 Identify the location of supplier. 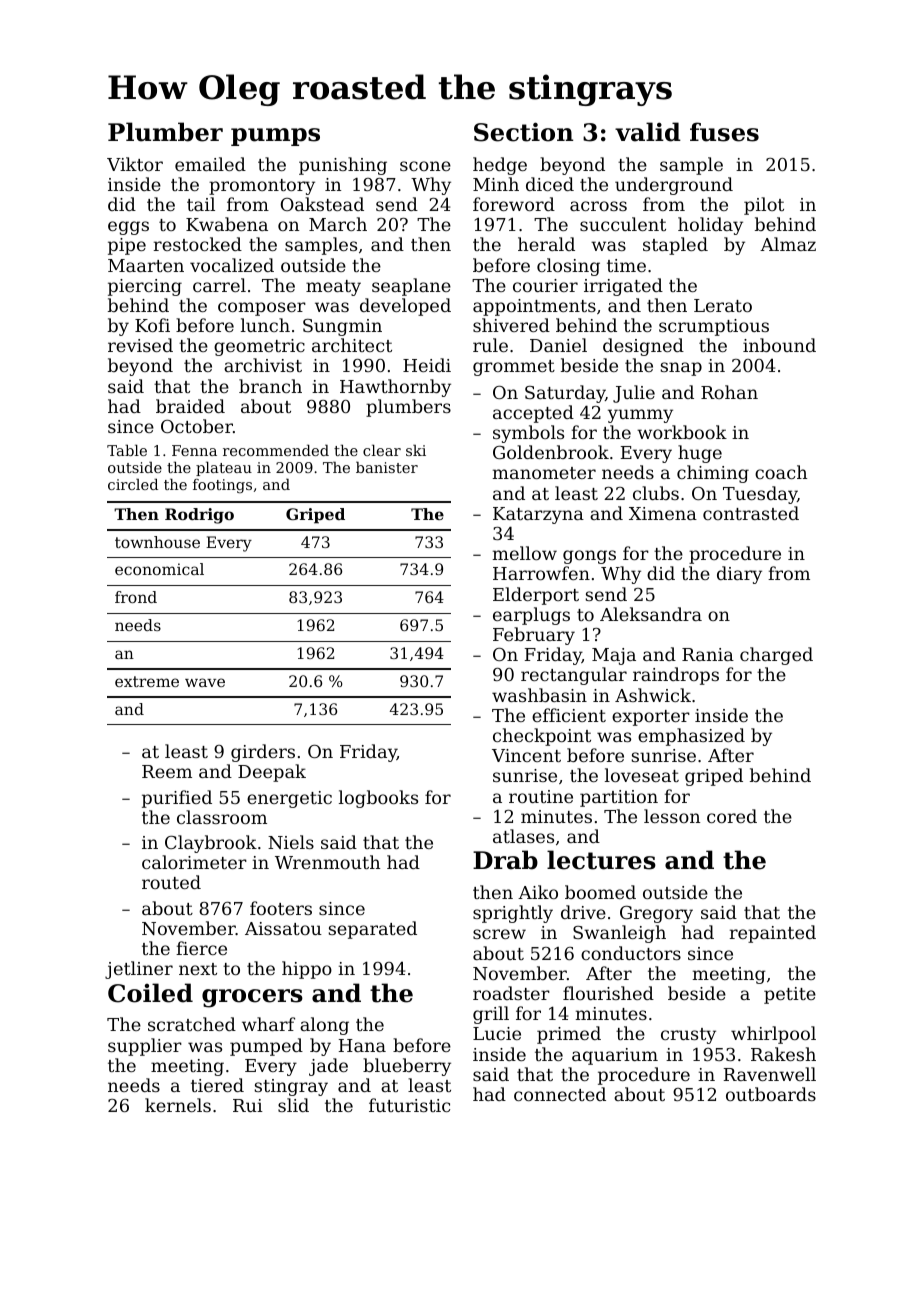
(145, 1047).
